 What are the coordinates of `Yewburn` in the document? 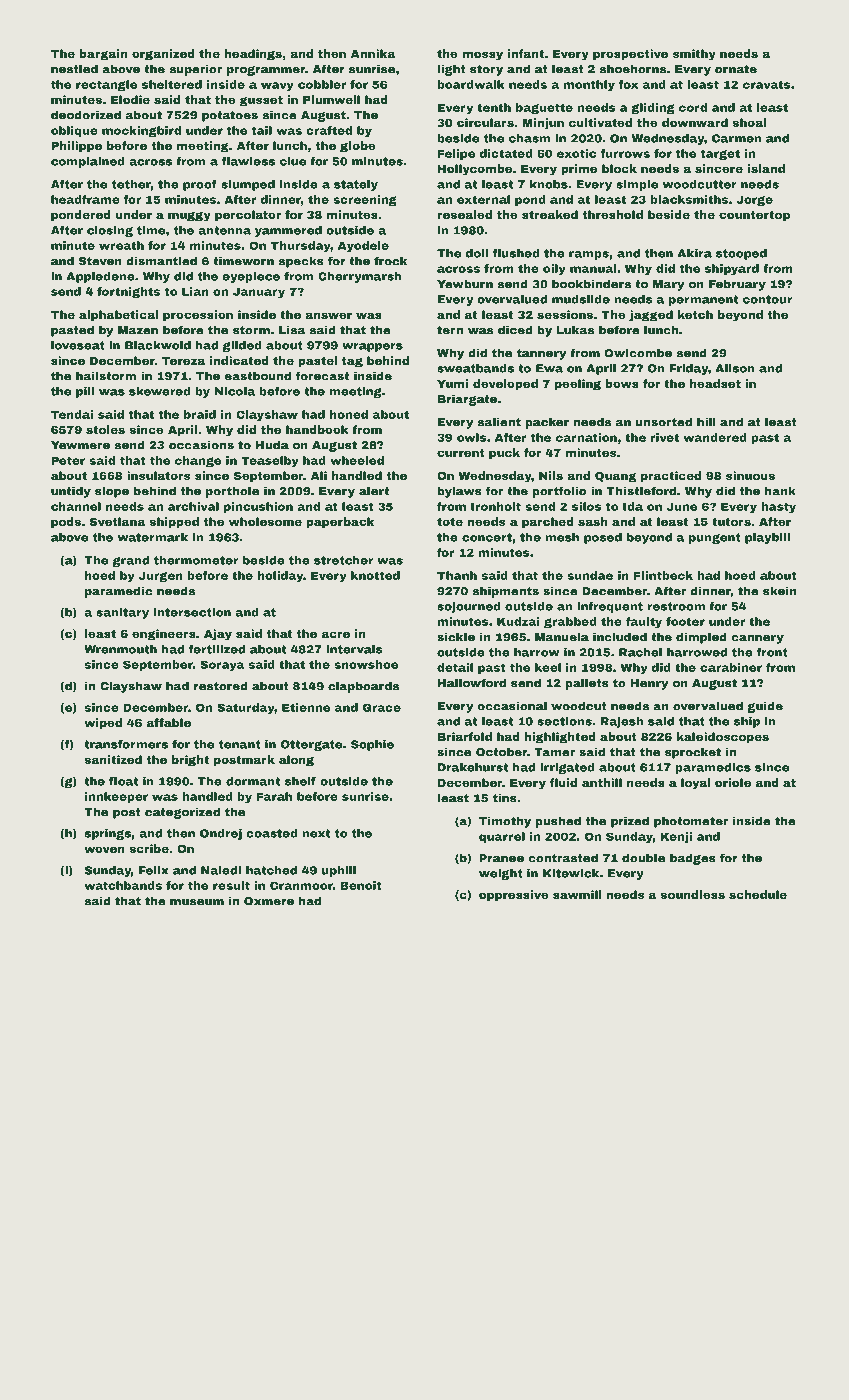 It's located at (465, 284).
